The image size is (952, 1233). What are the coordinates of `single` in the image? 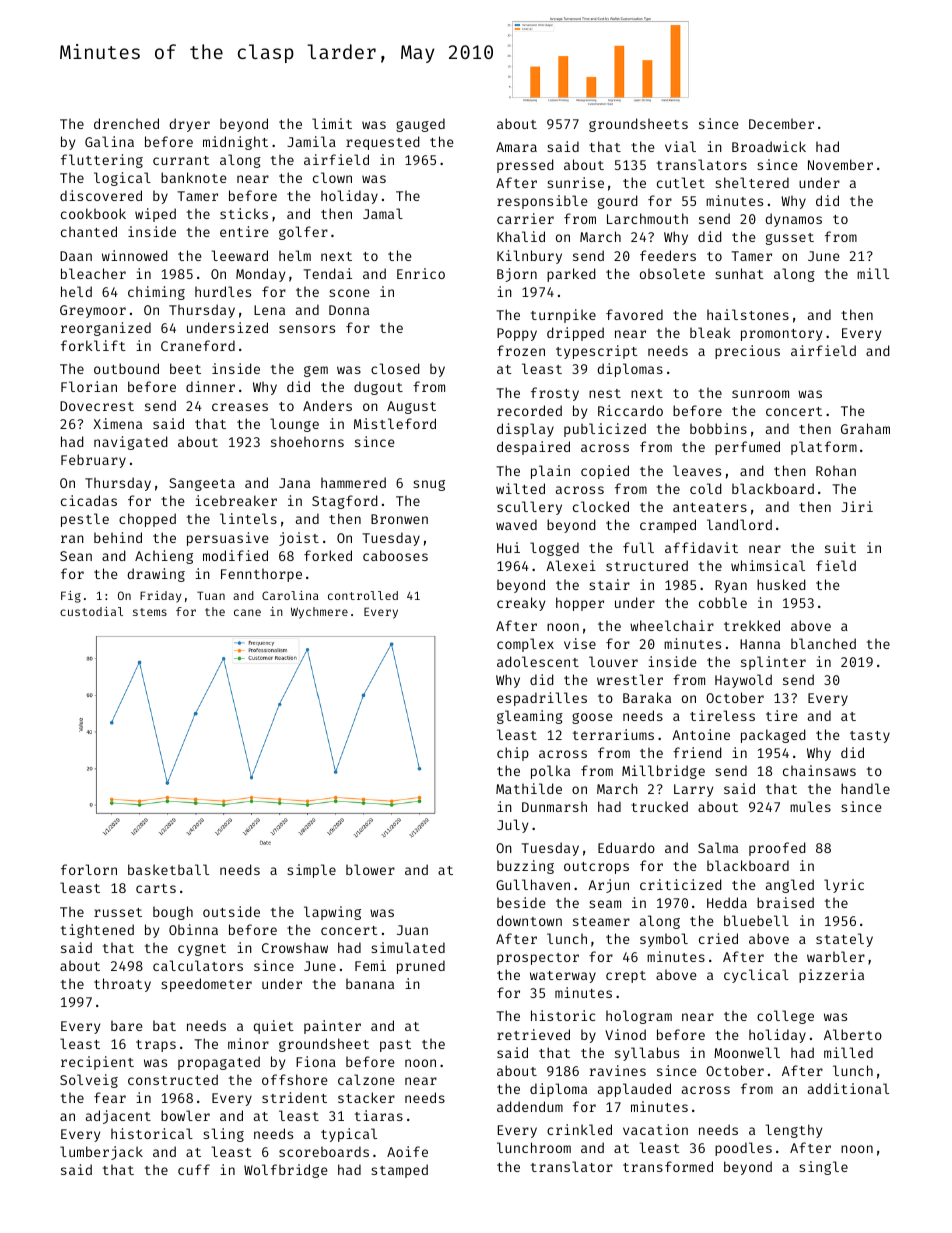 It's located at (823, 1168).
